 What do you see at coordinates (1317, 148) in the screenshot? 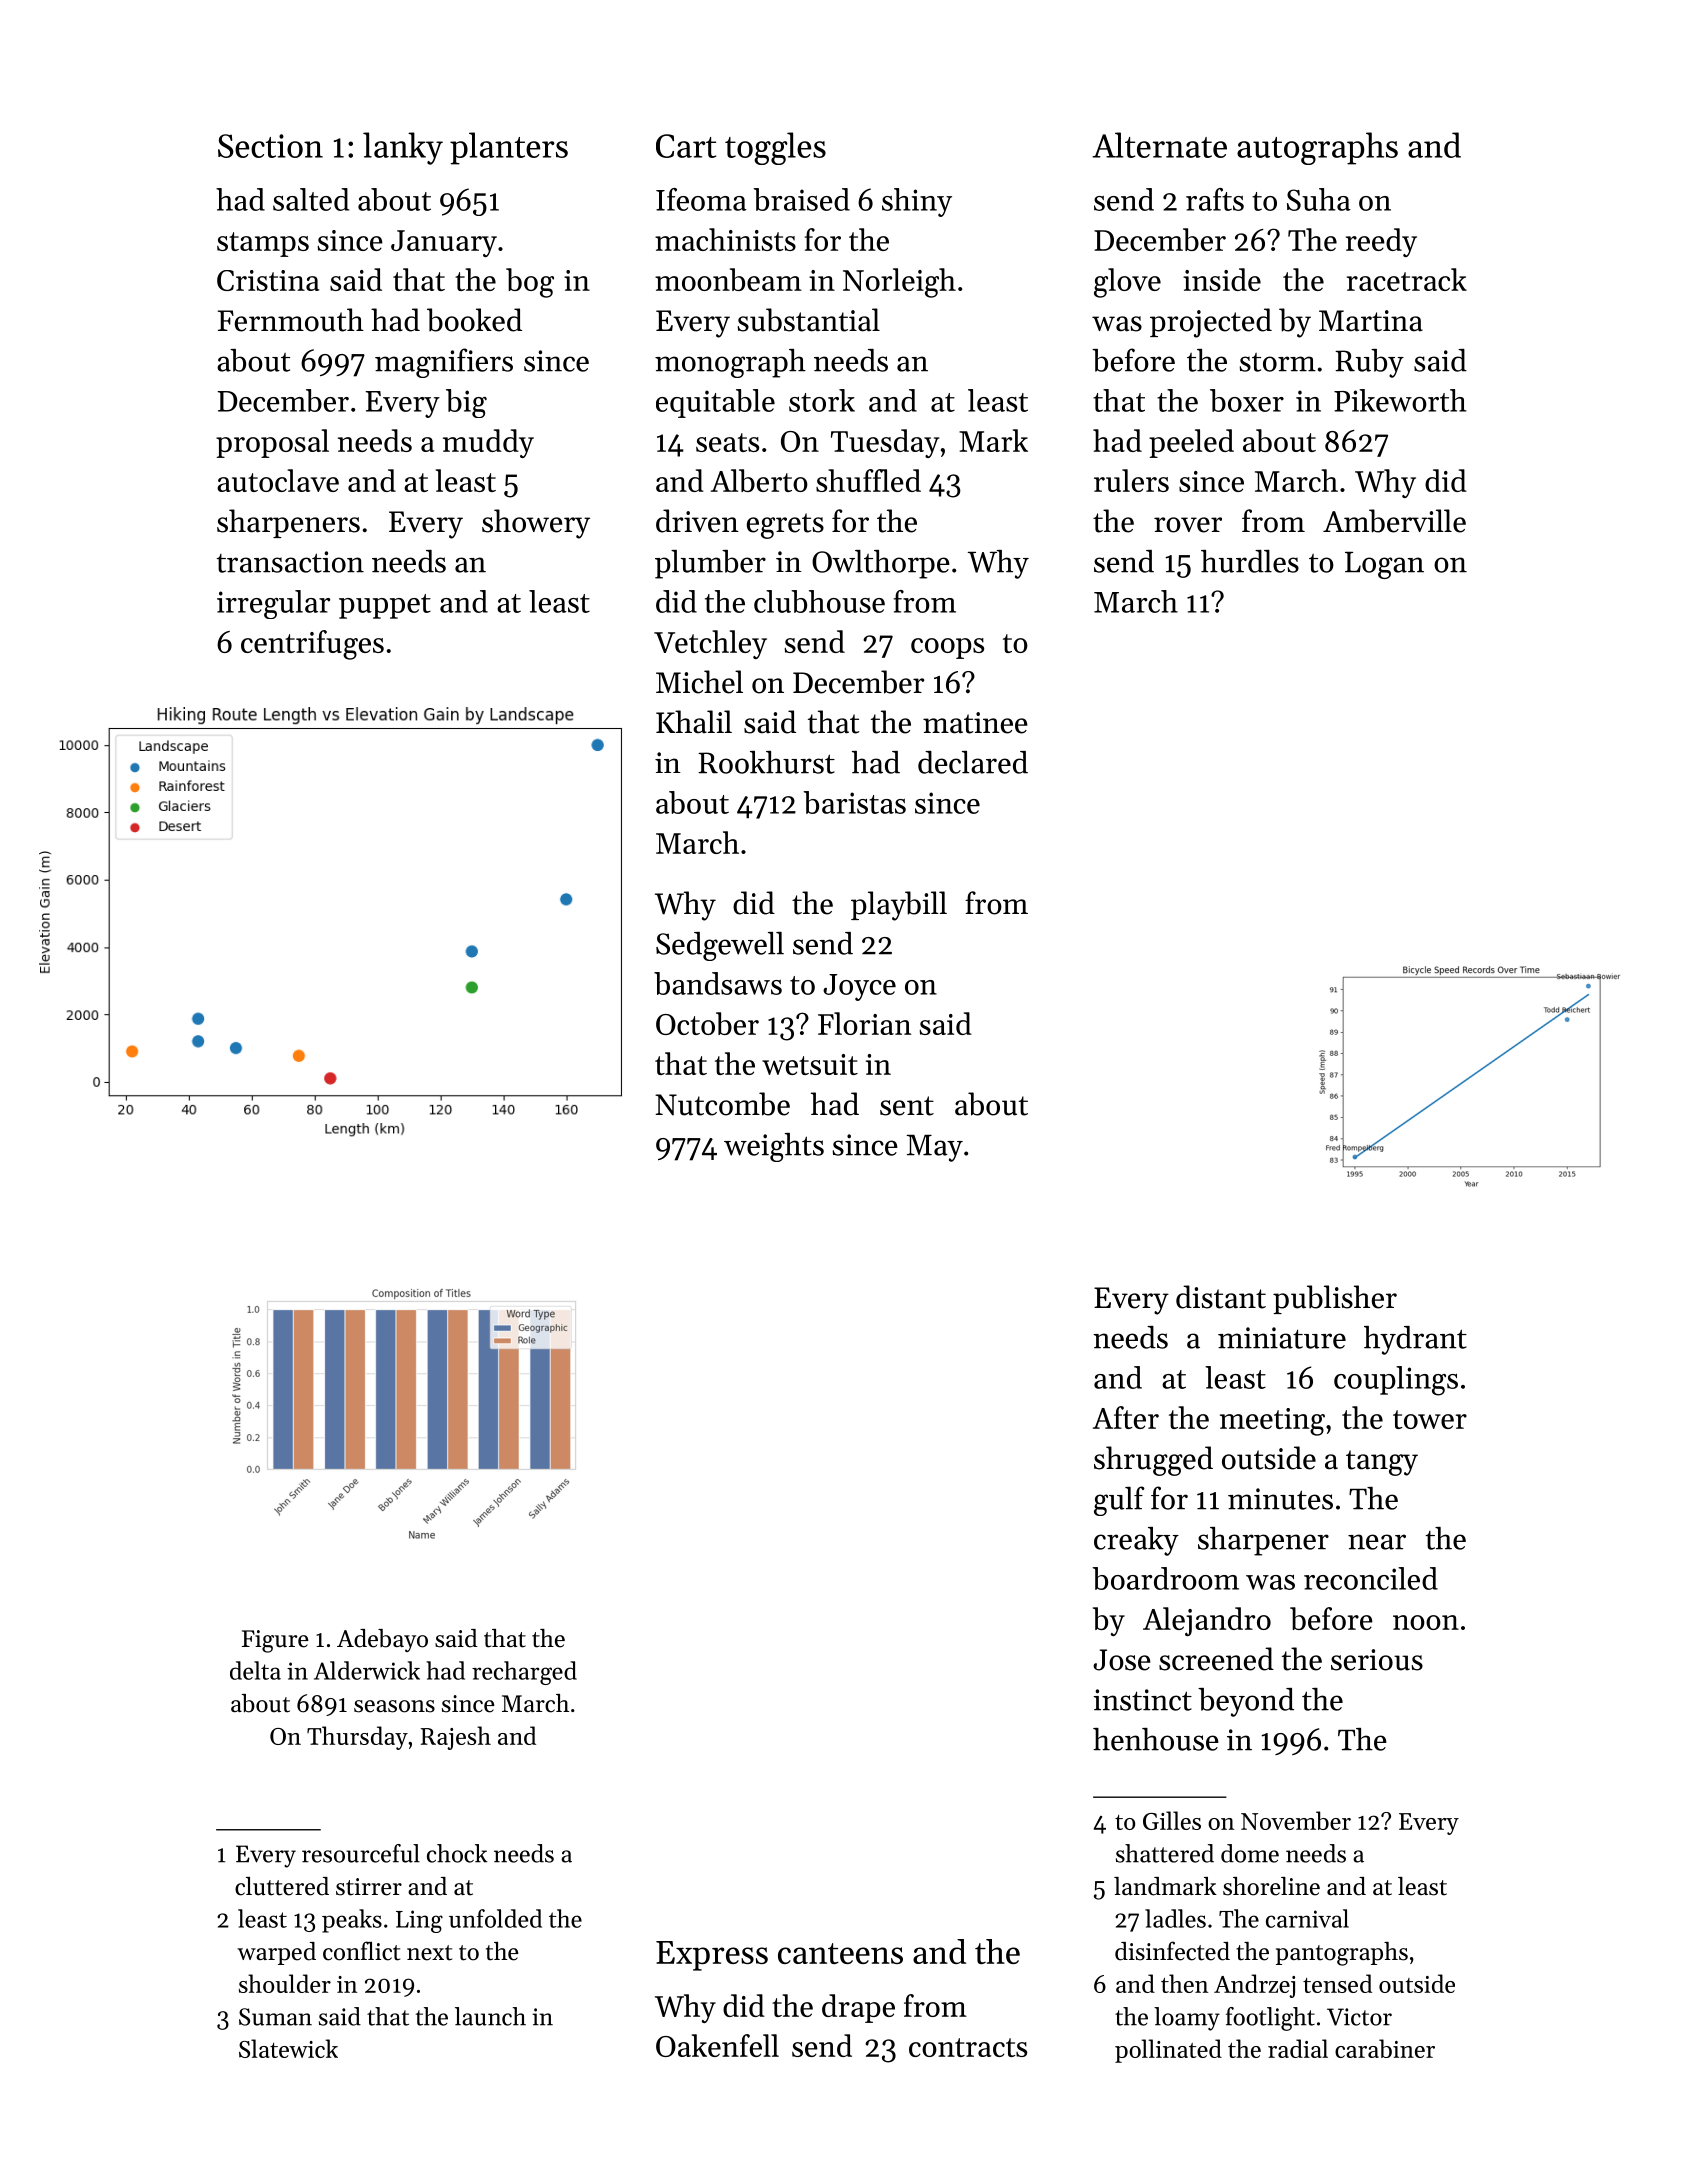
I see `autographs` at bounding box center [1317, 148].
